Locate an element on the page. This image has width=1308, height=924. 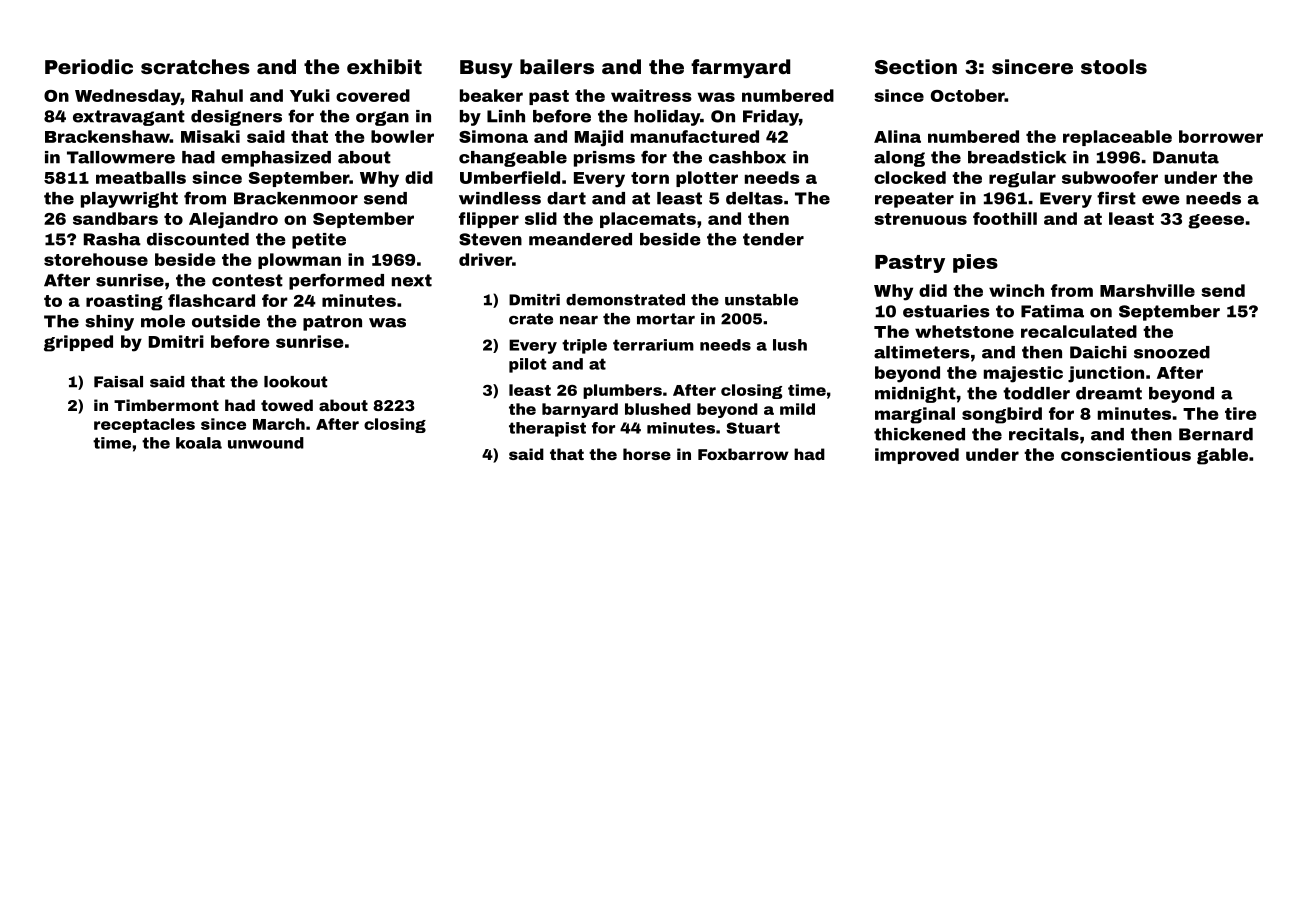
Alejandro is located at coordinates (233, 220).
